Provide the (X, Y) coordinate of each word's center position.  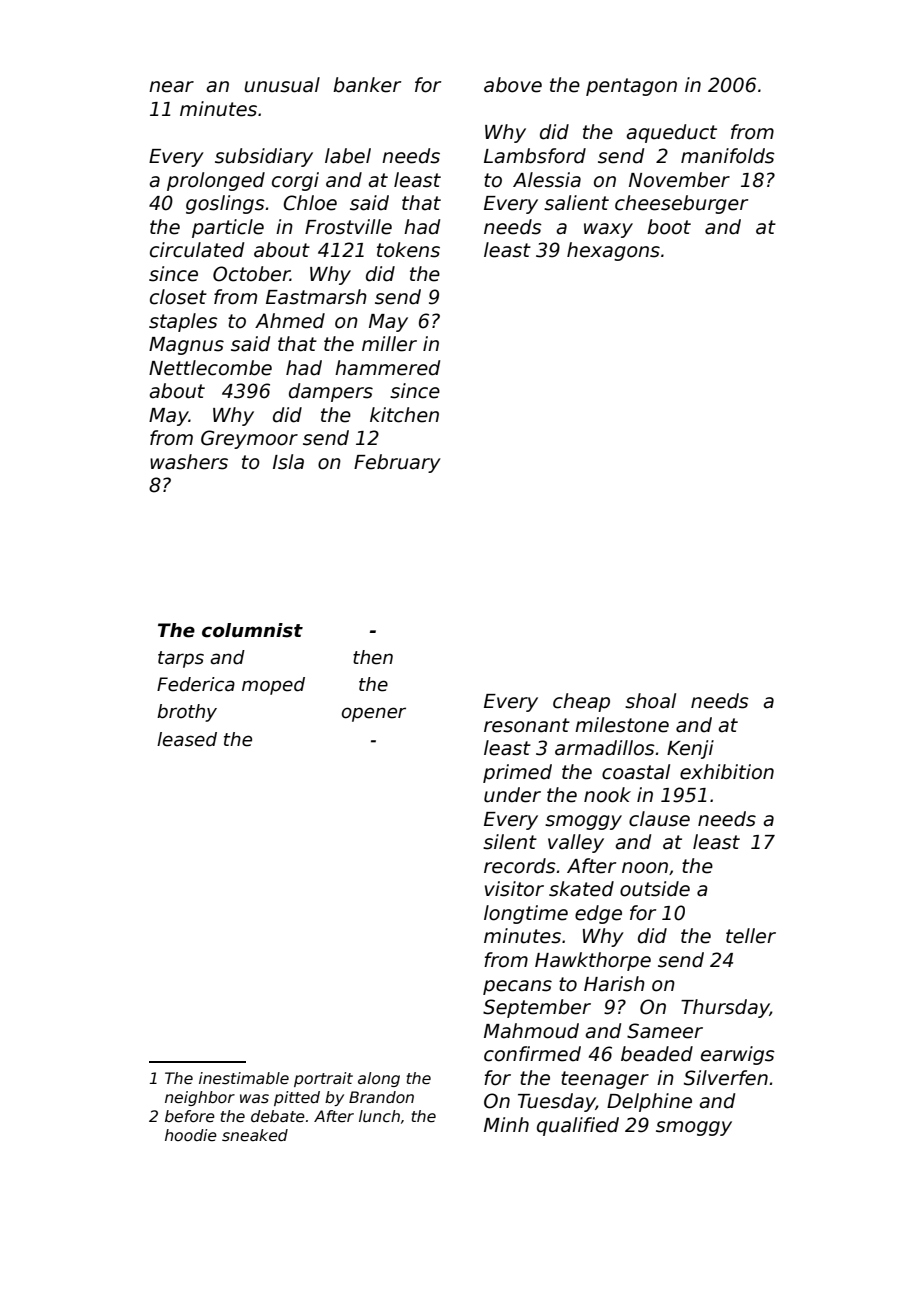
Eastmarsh (316, 297)
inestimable (244, 1078)
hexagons (613, 251)
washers (189, 462)
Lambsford (535, 156)
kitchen (404, 415)
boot (669, 227)
